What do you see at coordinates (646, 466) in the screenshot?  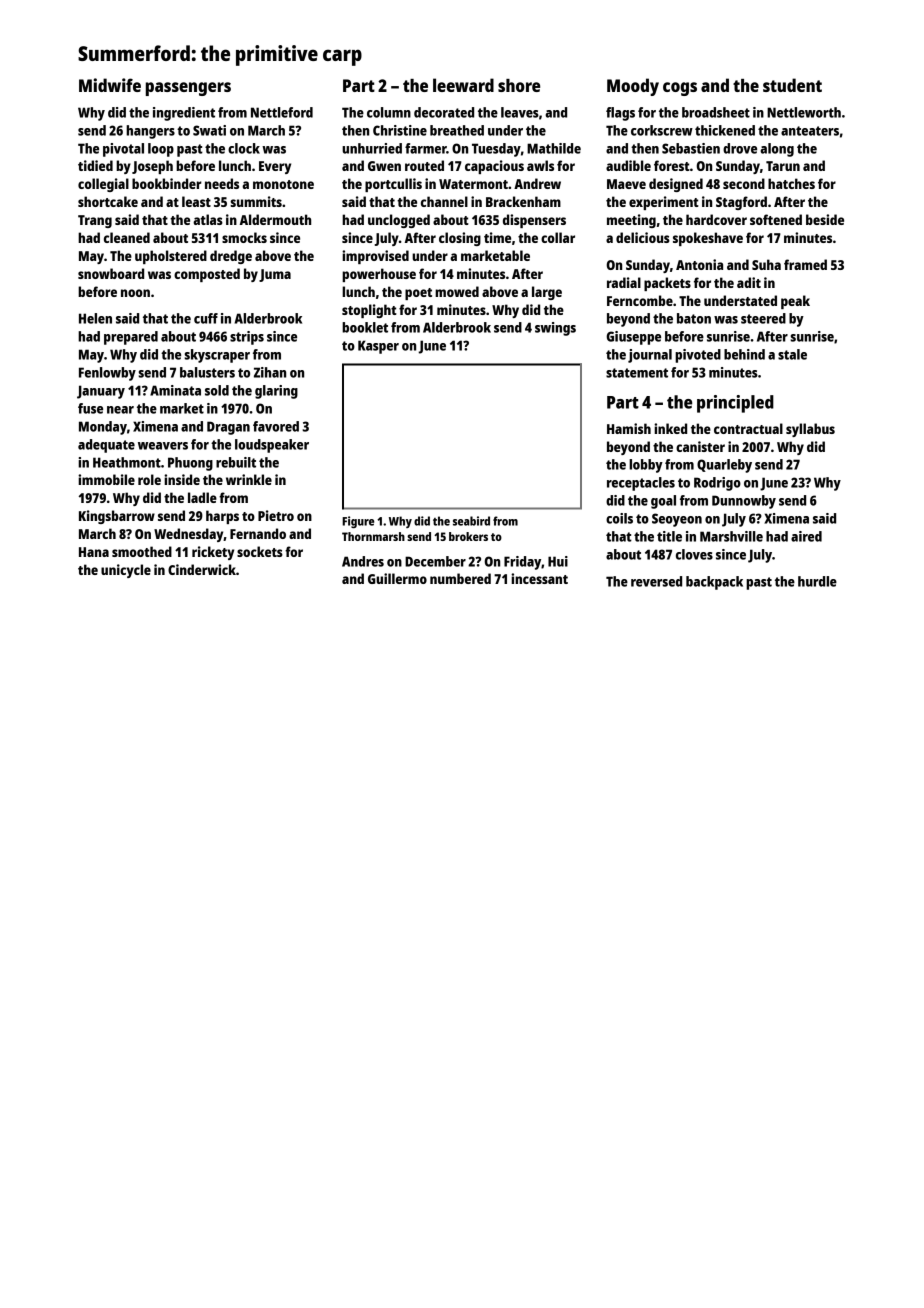 I see `lobby` at bounding box center [646, 466].
